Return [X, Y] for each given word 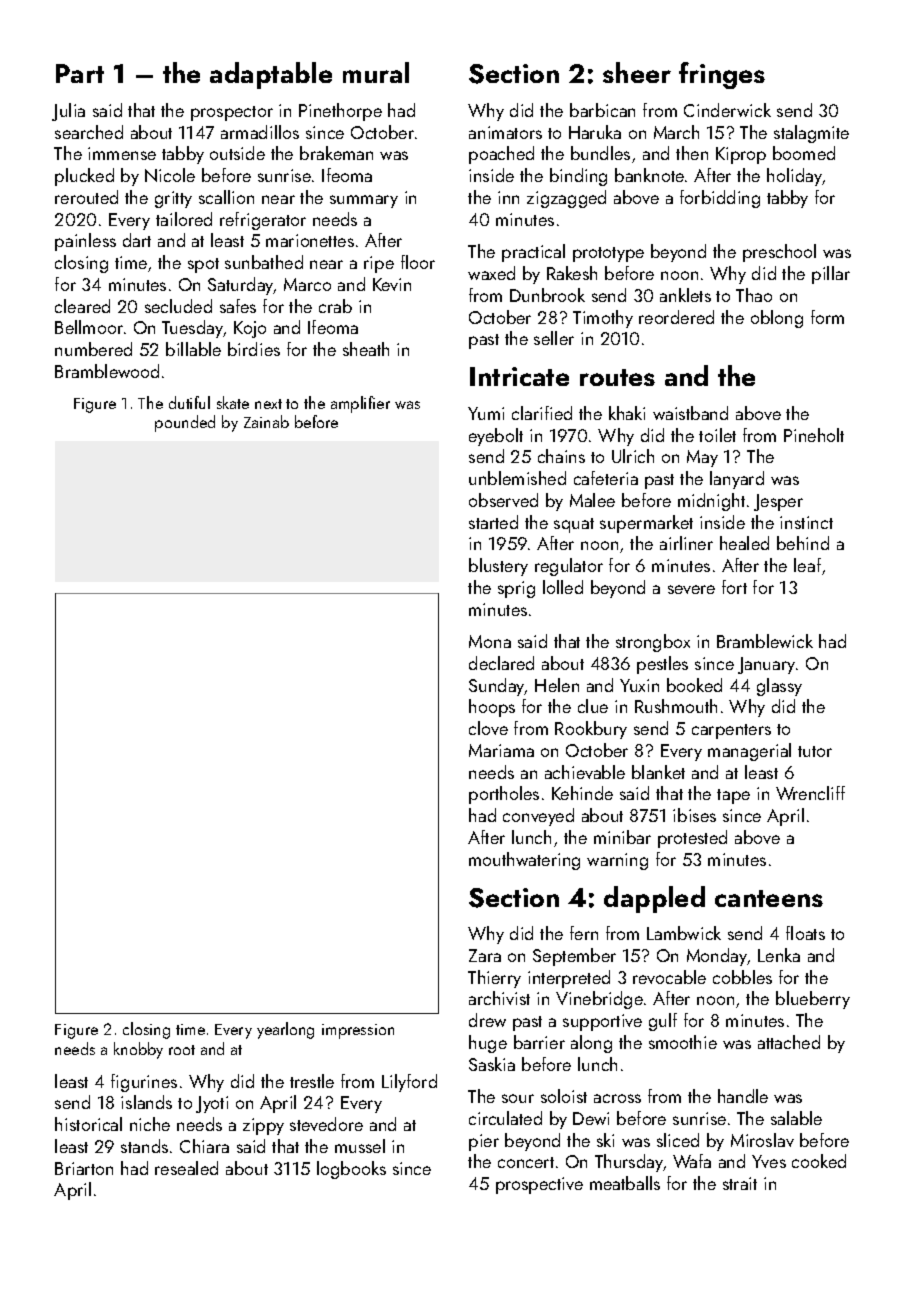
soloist [564, 1096]
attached [789, 1042]
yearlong [285, 1030]
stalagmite [811, 134]
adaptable [271, 75]
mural [376, 72]
